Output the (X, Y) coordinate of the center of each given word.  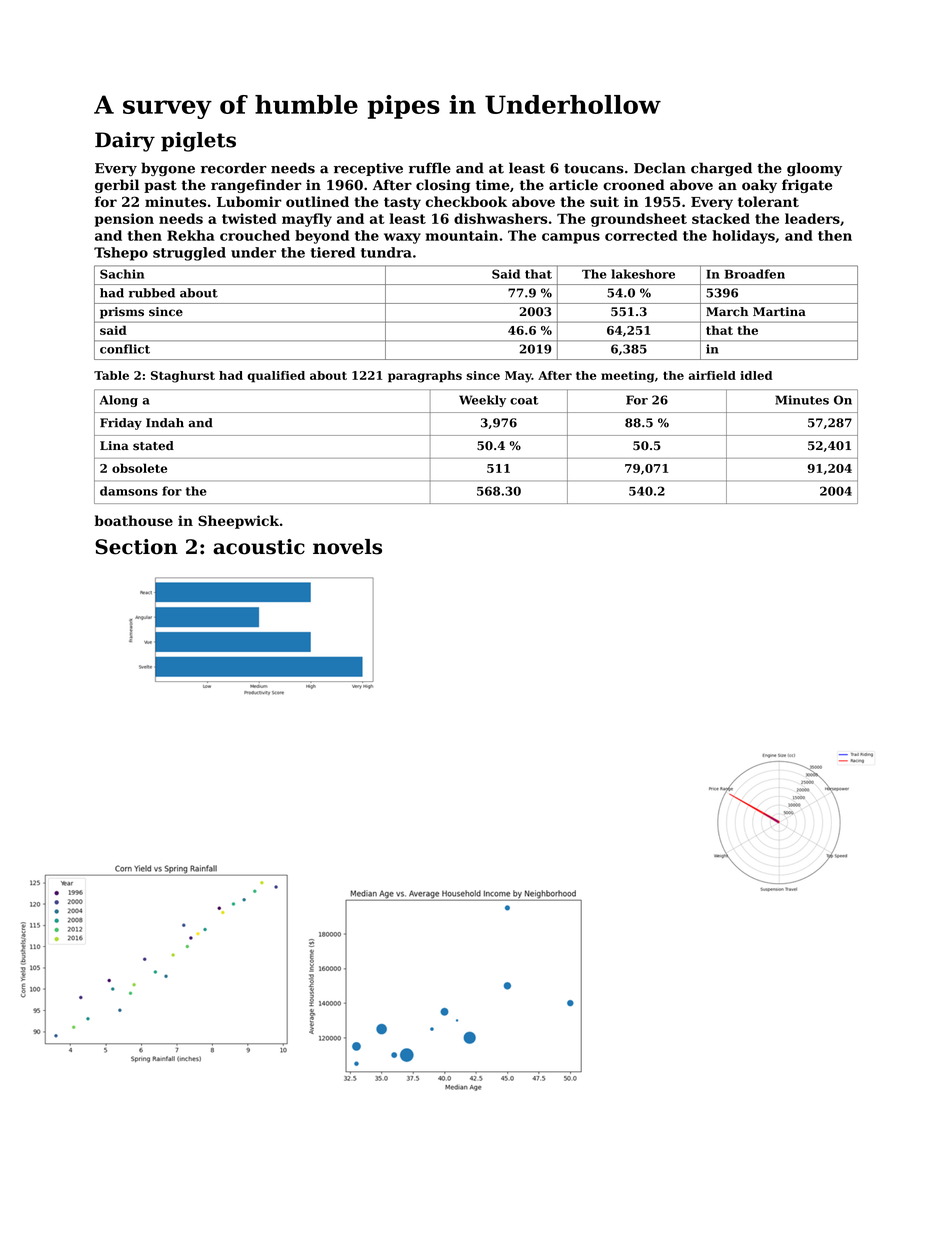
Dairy (125, 142)
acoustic (259, 547)
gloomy (814, 169)
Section (136, 547)
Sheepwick (238, 522)
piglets (198, 142)
